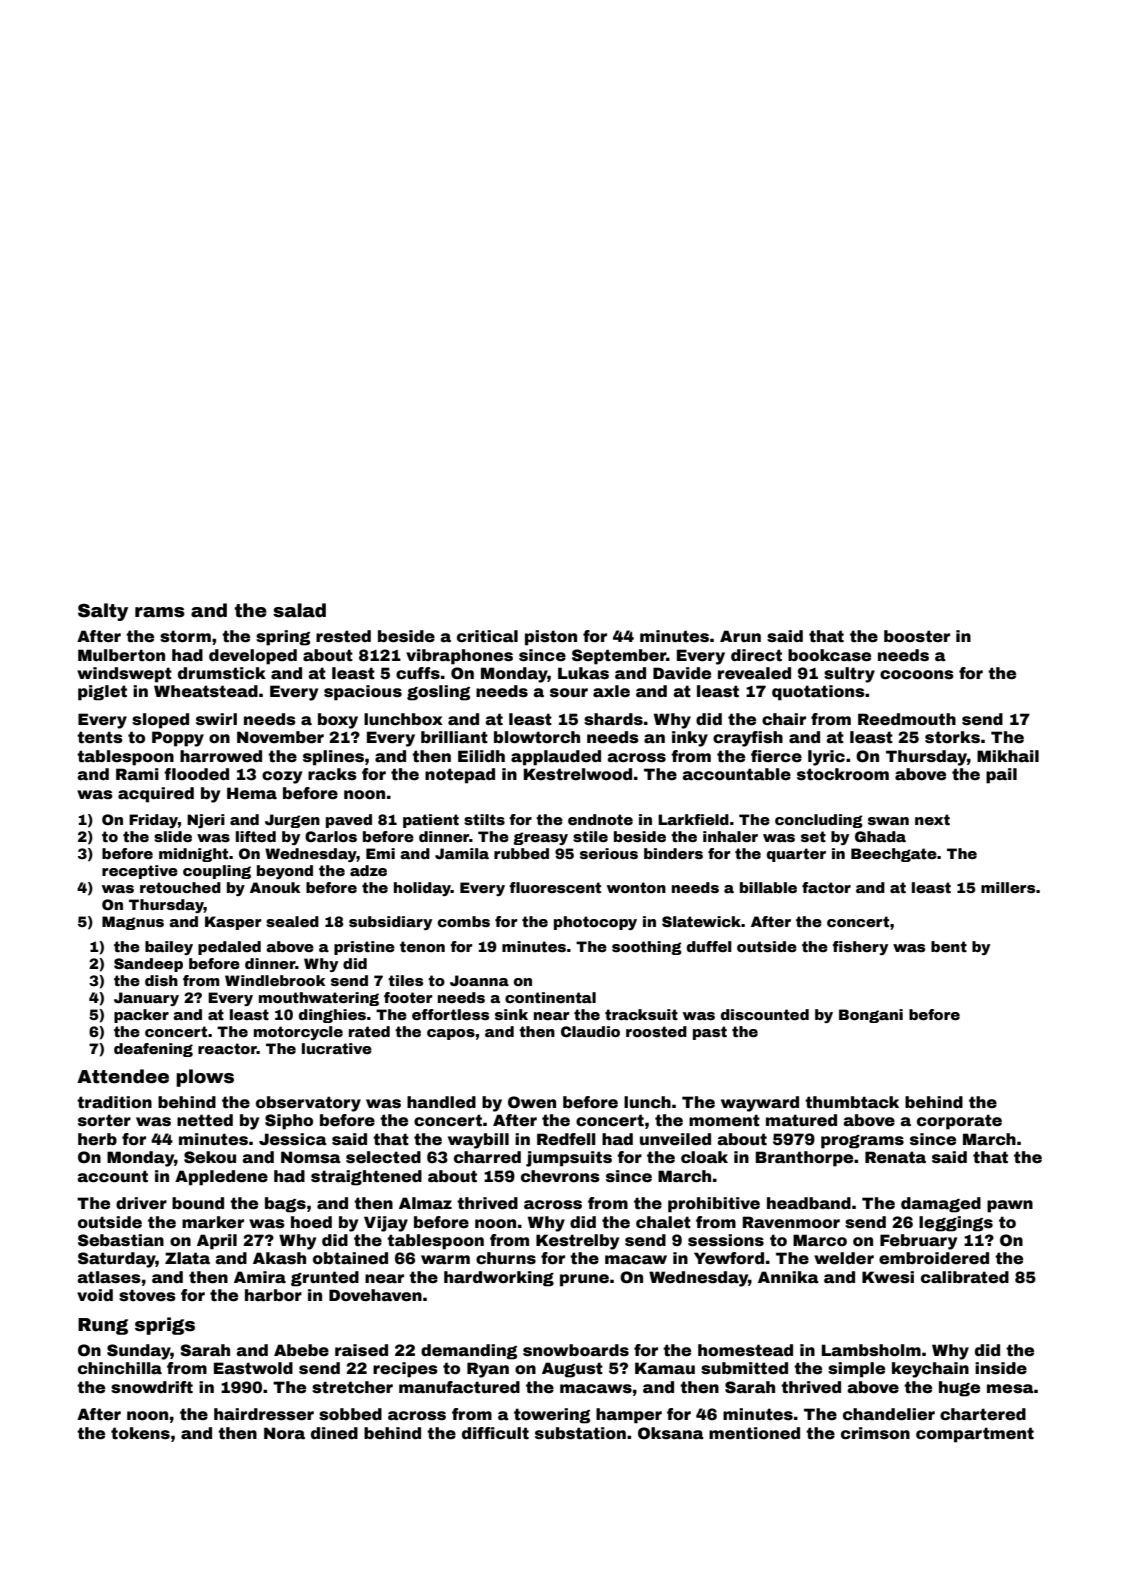 This document has height=1586, width=1121. Describe the element at coordinates (418, 673) in the document. I see `cuffs` at that location.
